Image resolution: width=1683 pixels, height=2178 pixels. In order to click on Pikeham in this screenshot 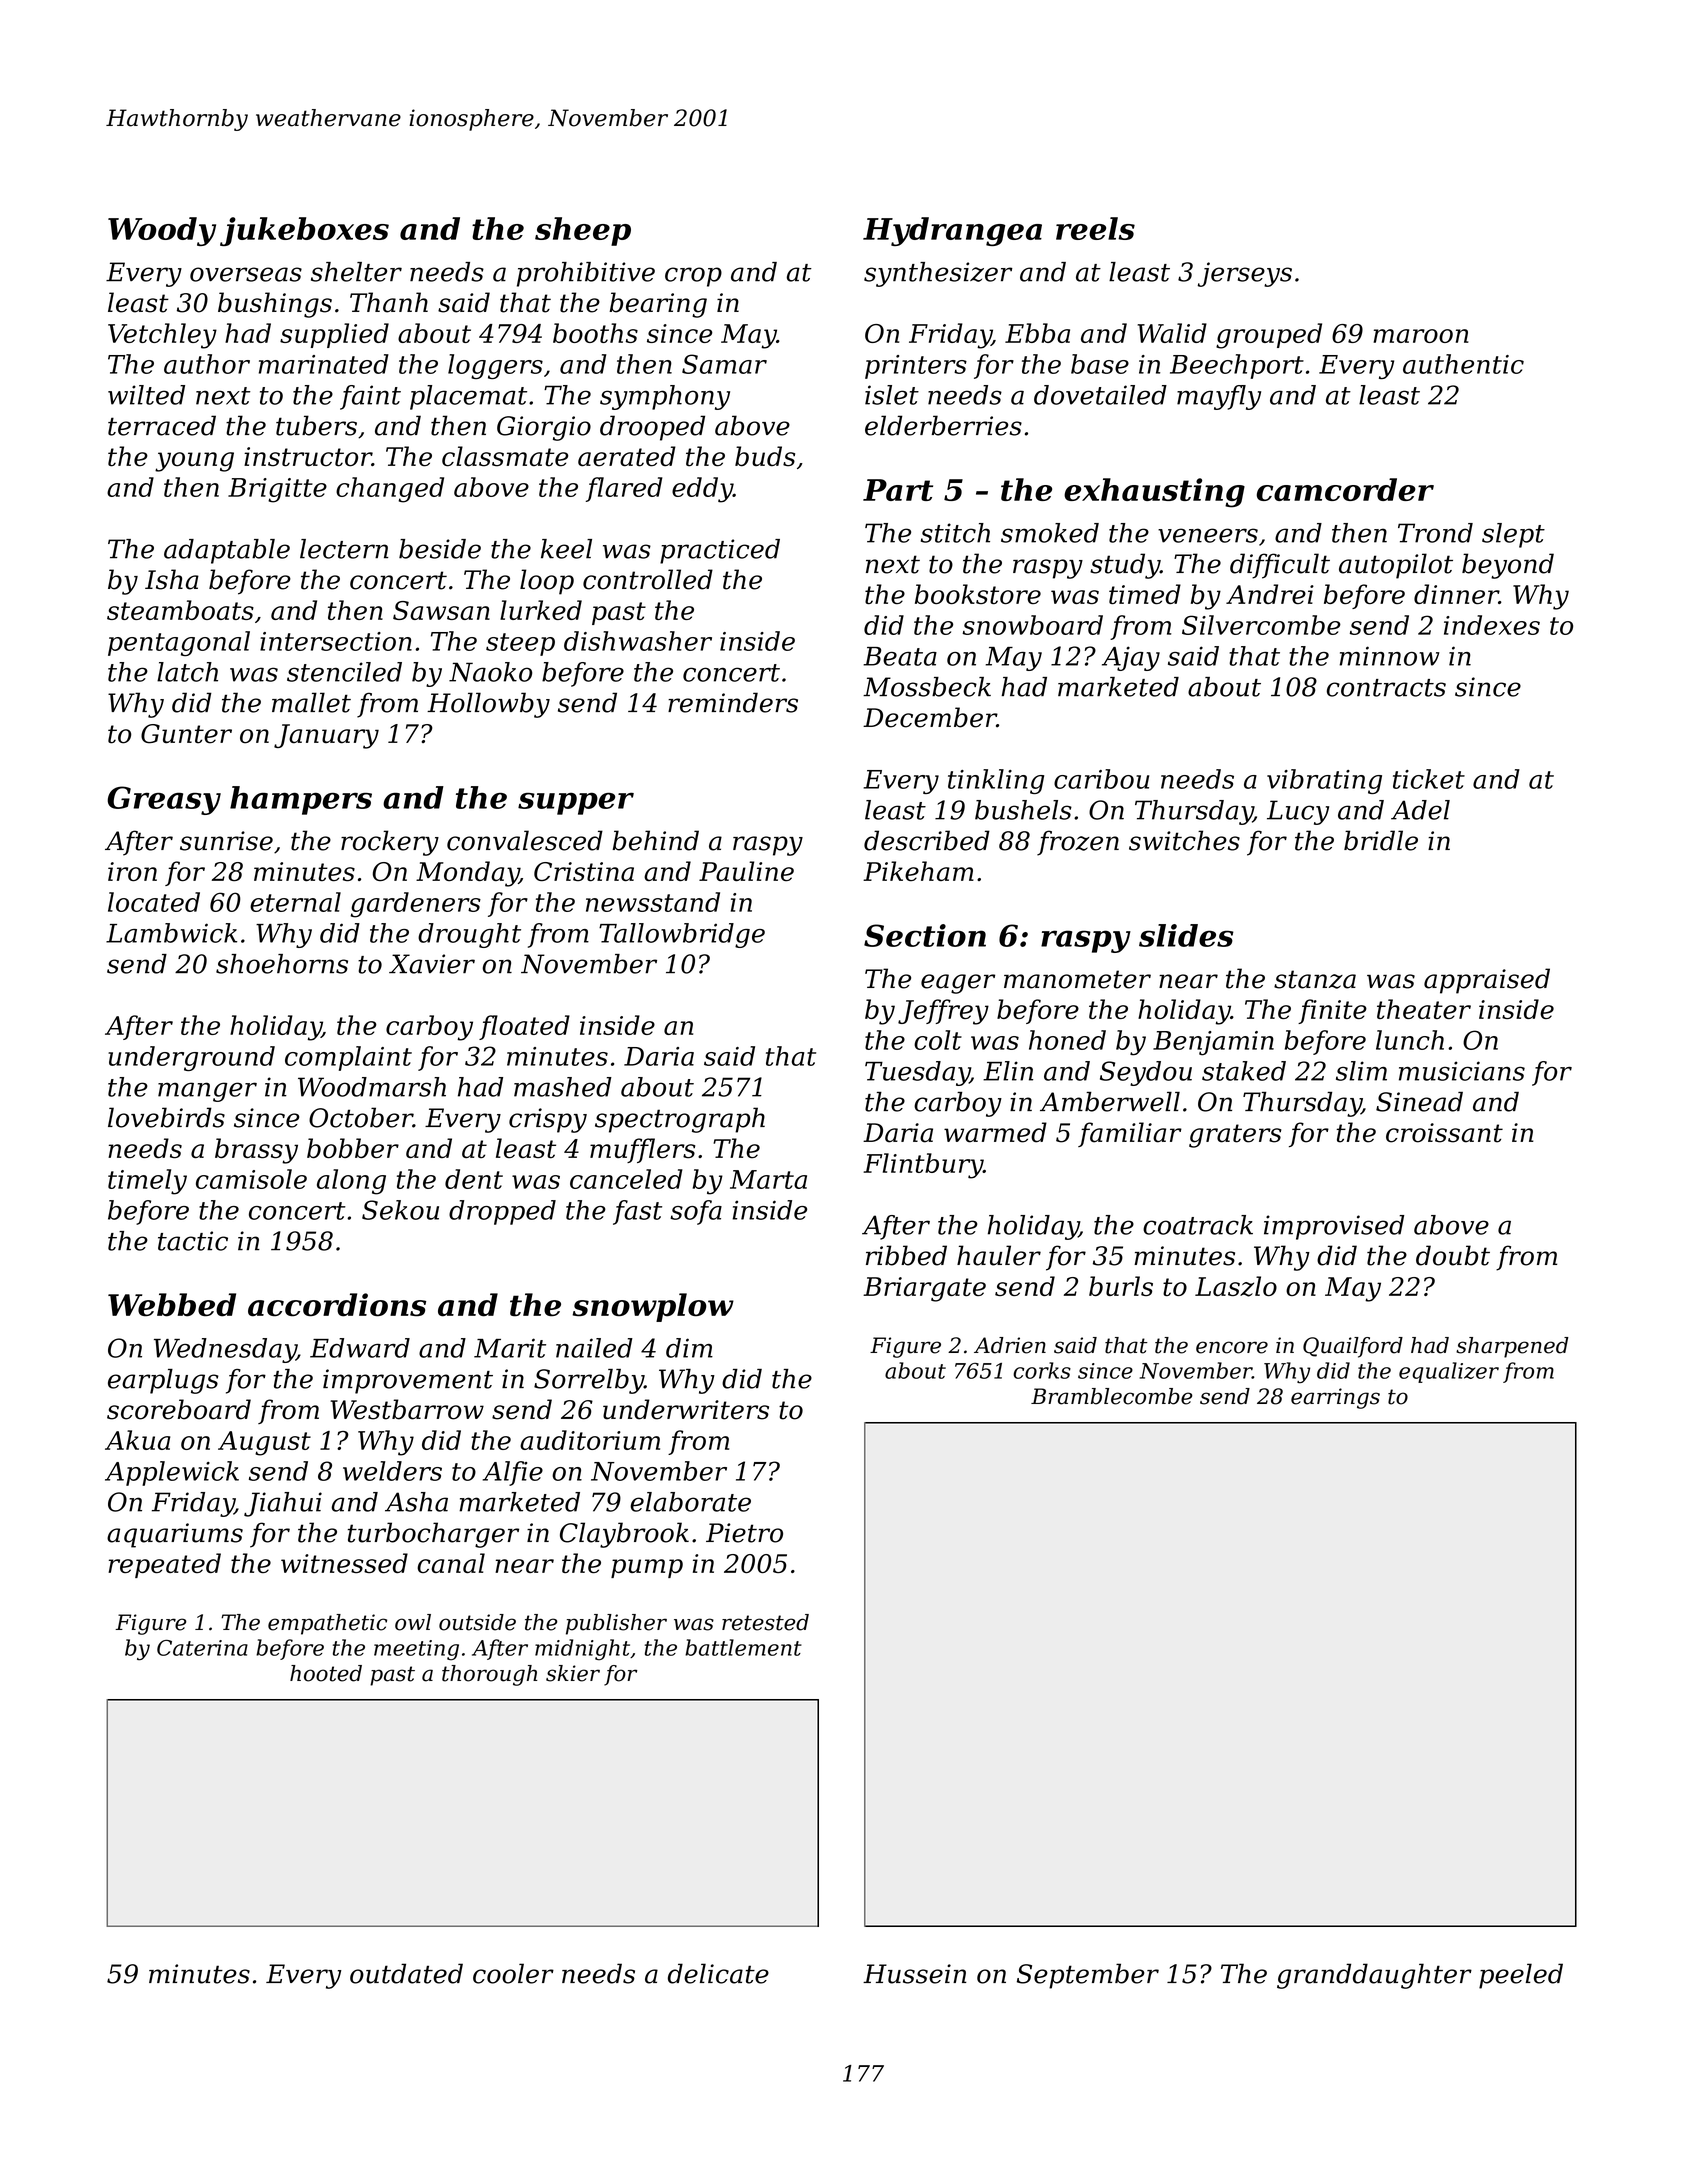, I will do `click(918, 871)`.
